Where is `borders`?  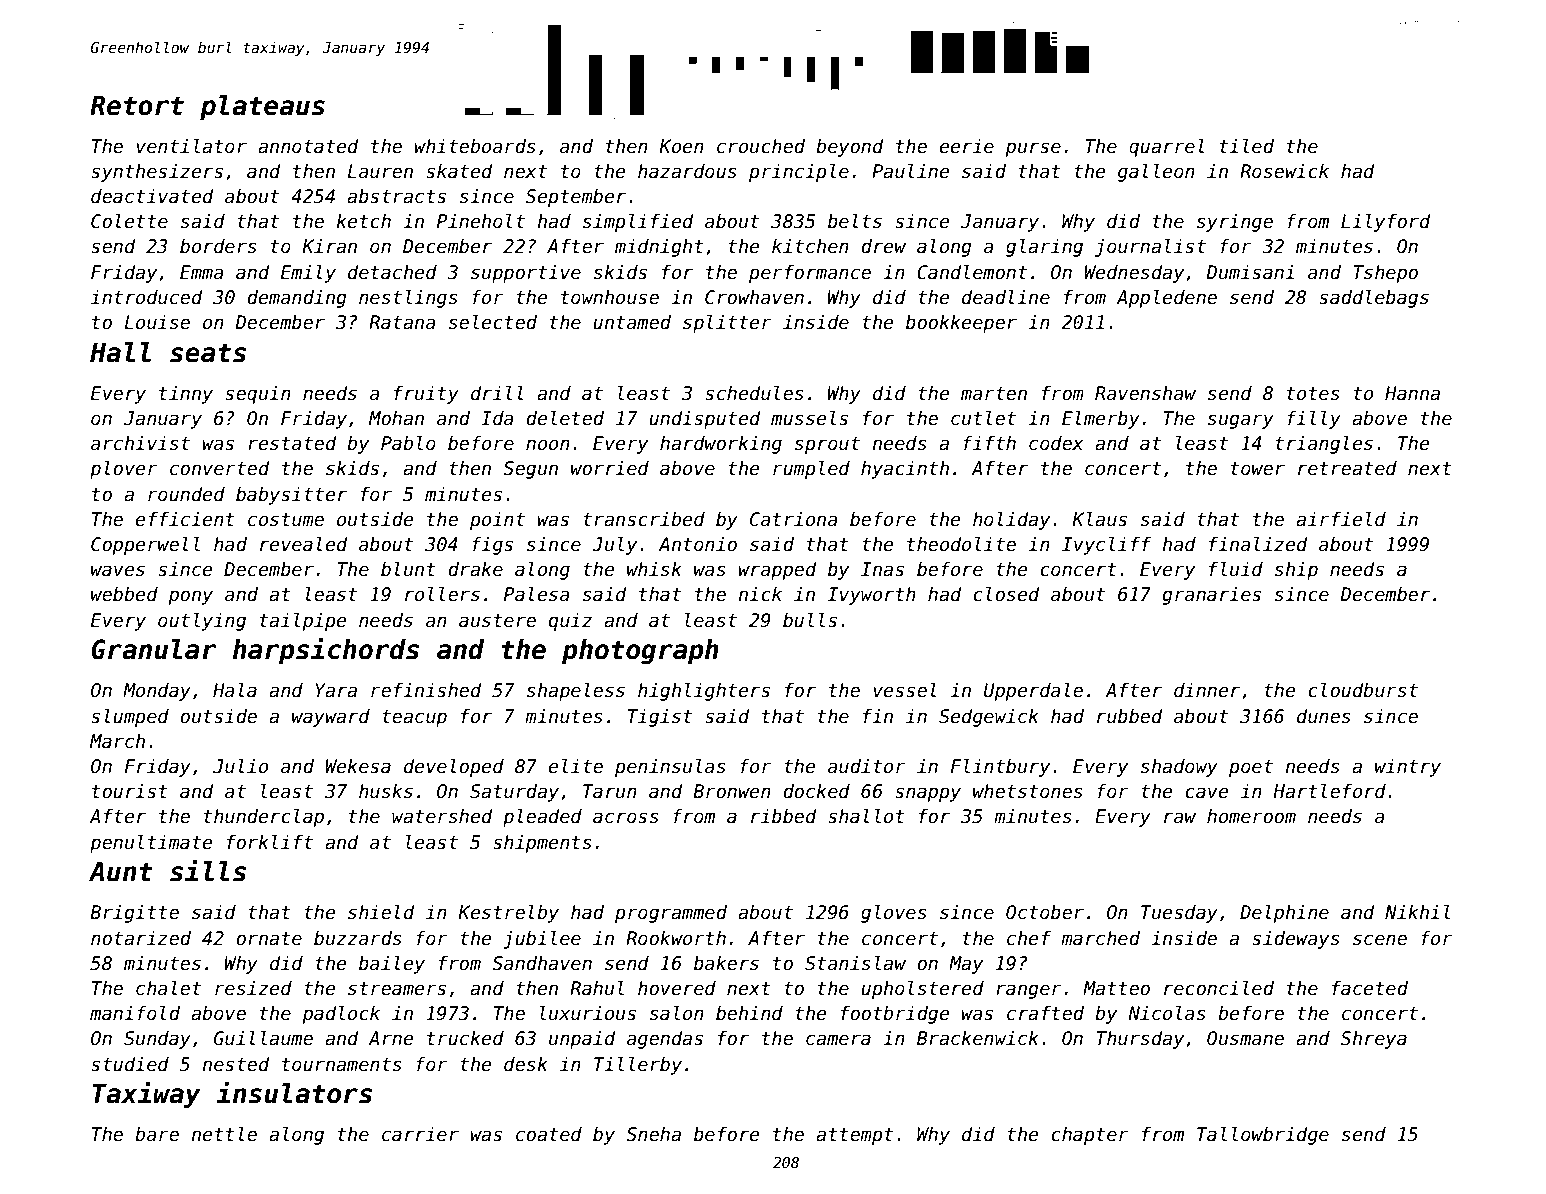
borders is located at coordinates (218, 246).
